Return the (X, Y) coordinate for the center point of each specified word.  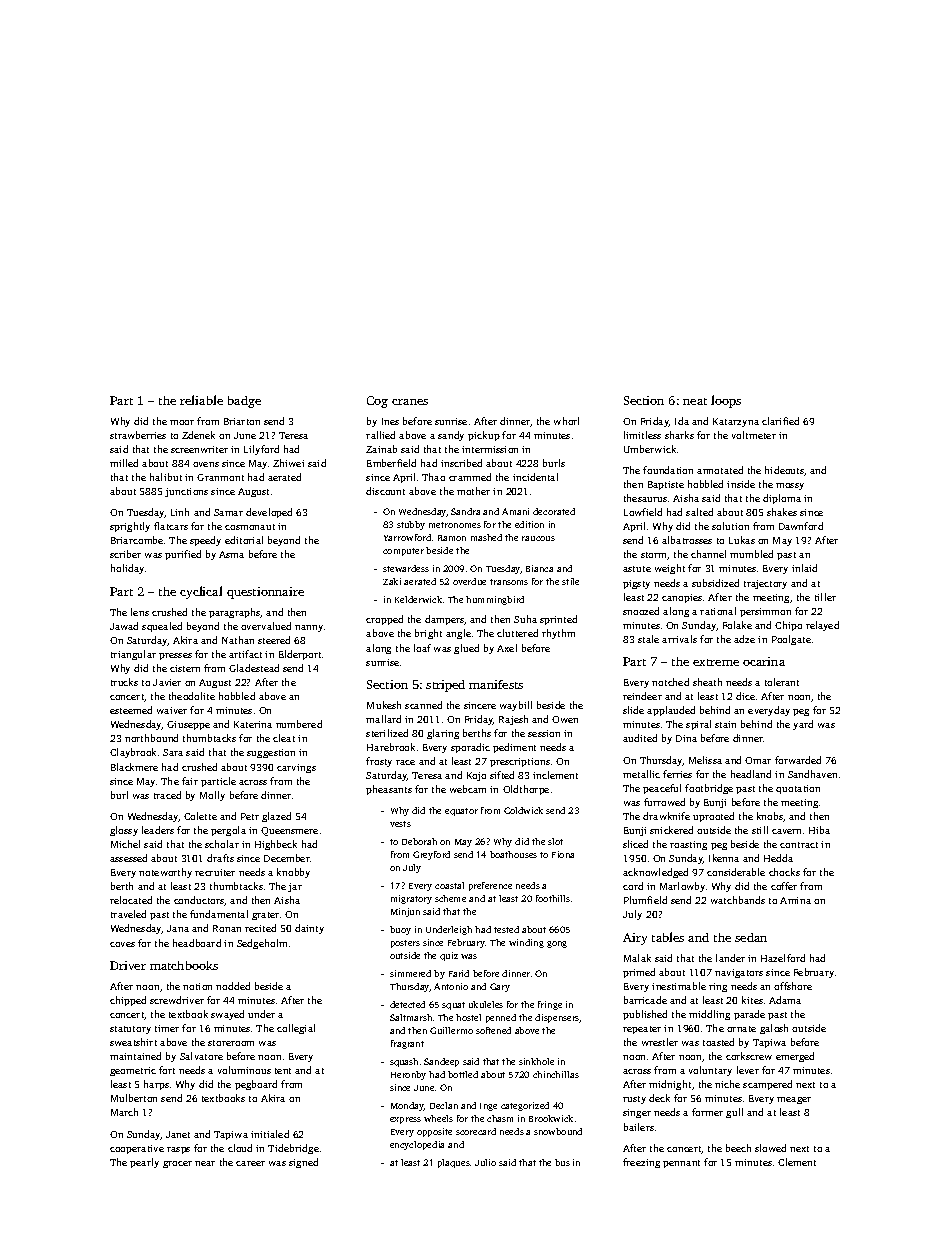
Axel (507, 648)
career (250, 1163)
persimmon (765, 612)
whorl (566, 421)
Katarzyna (736, 422)
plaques (454, 1163)
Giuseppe (188, 725)
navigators (739, 973)
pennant (681, 1164)
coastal (449, 885)
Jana (178, 928)
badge (244, 402)
